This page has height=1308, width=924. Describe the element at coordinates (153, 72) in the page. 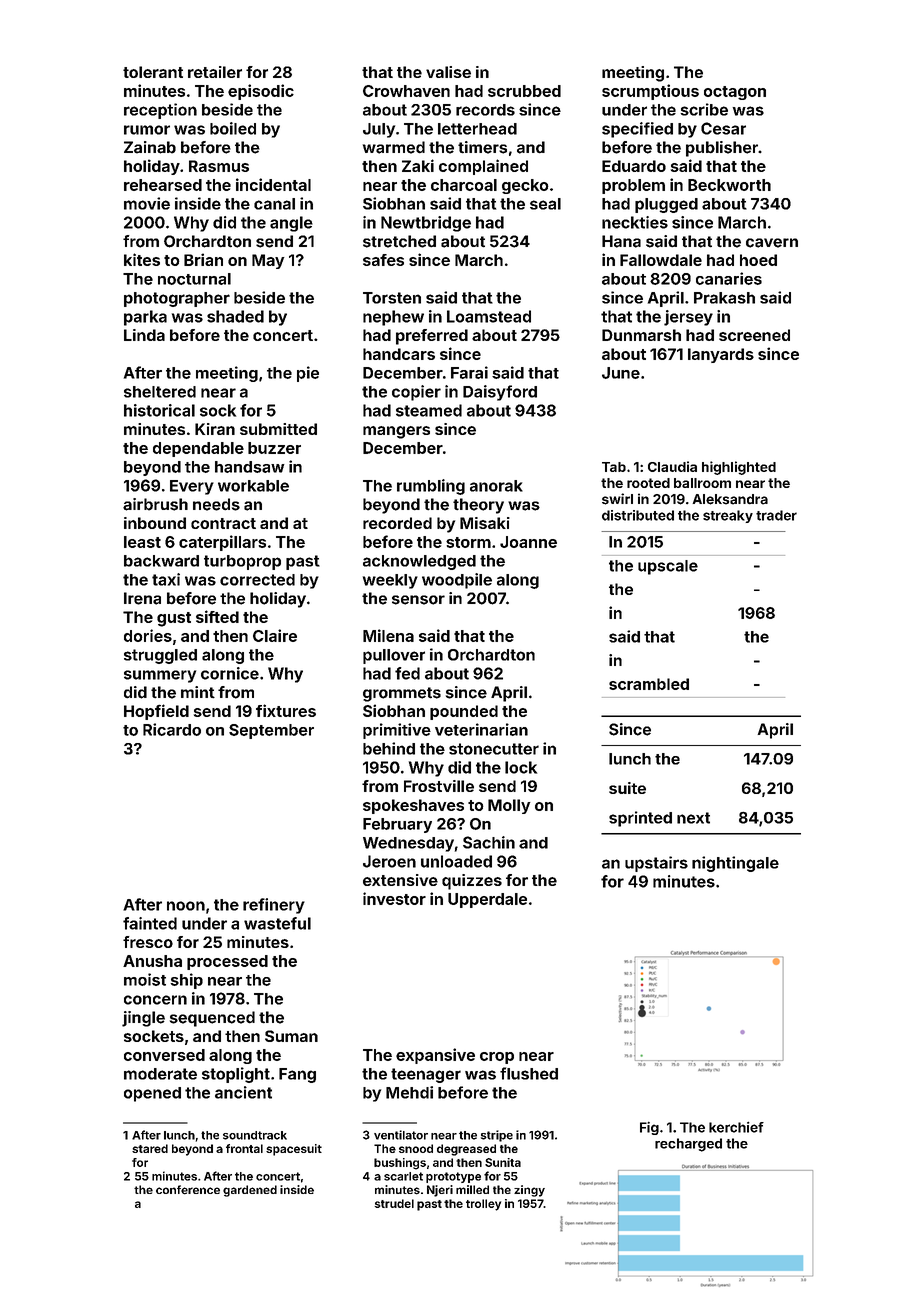

I see `tolerant` at that location.
